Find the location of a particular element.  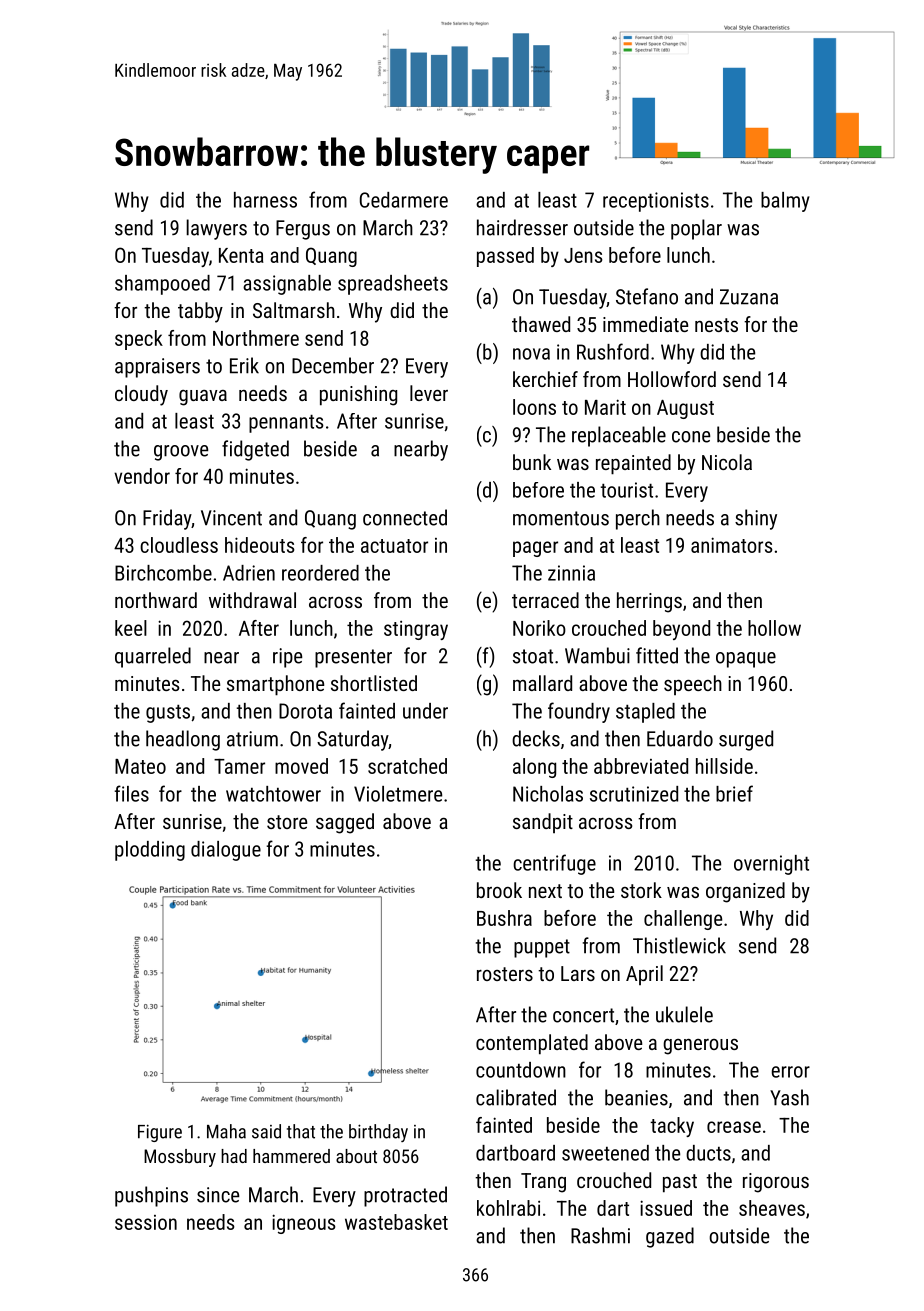

speech is located at coordinates (693, 685).
